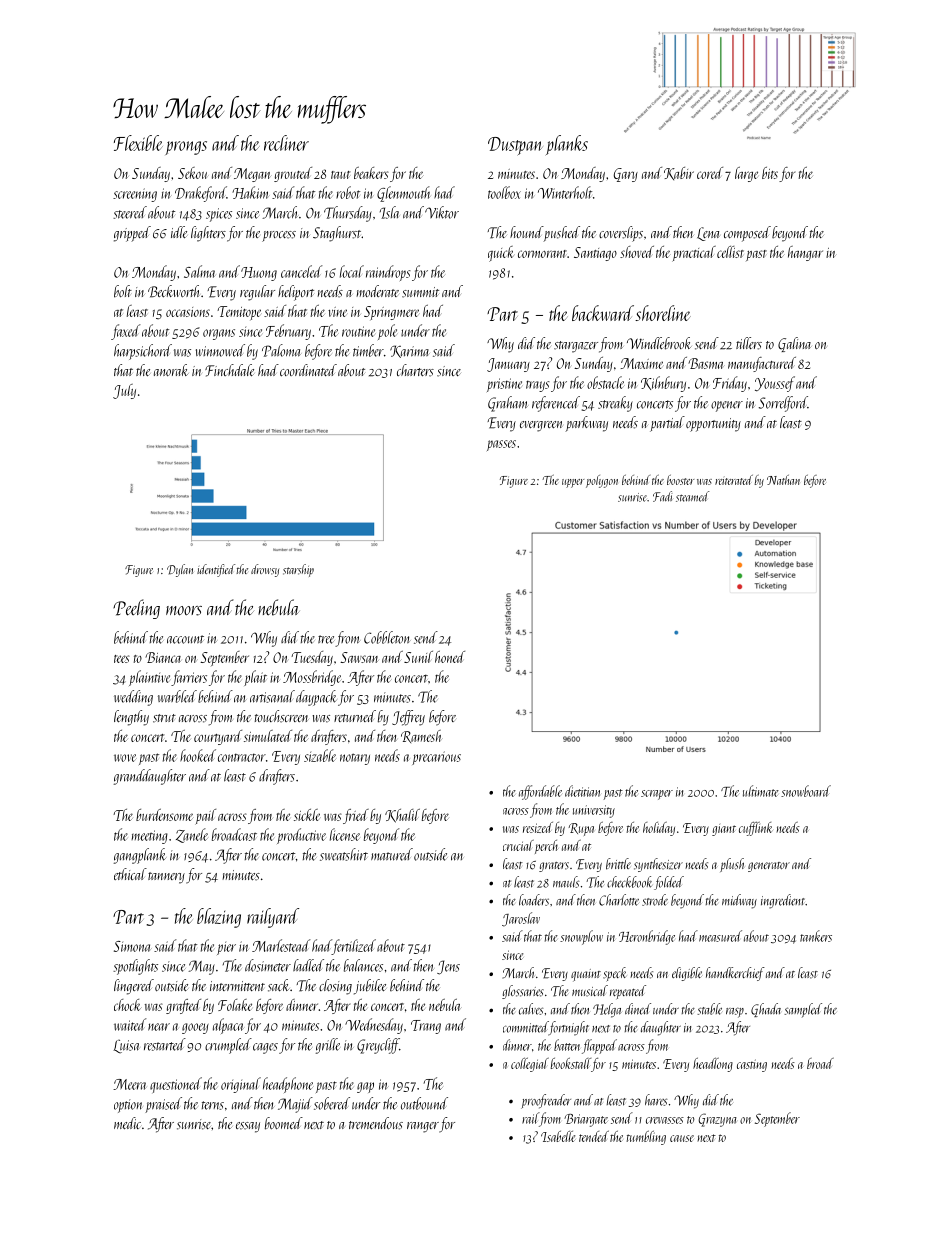 The height and width of the screenshot is (1233, 952). Describe the element at coordinates (504, 192) in the screenshot. I see `toolbox` at that location.
